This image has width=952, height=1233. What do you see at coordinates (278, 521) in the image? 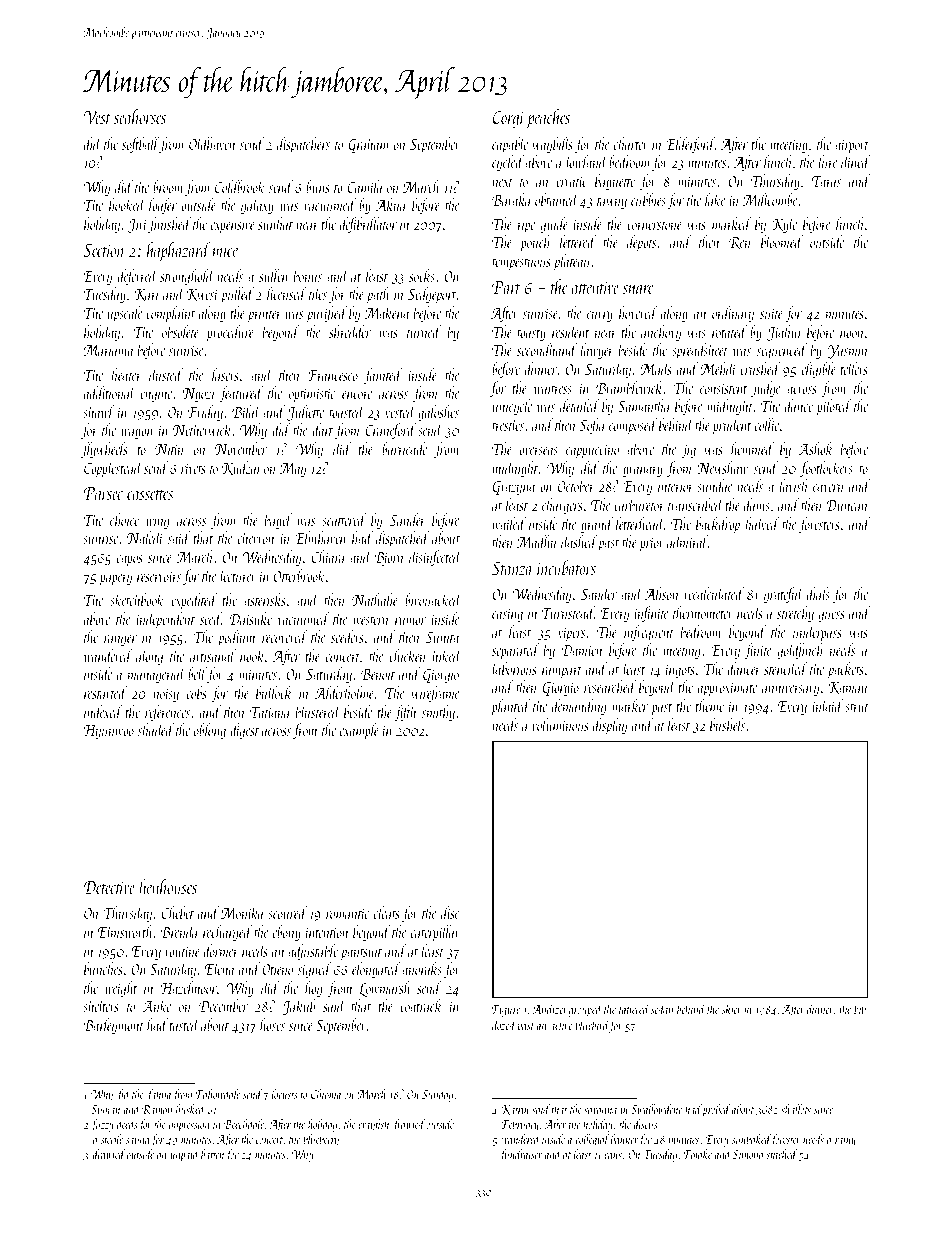
I see `bagel` at bounding box center [278, 521].
